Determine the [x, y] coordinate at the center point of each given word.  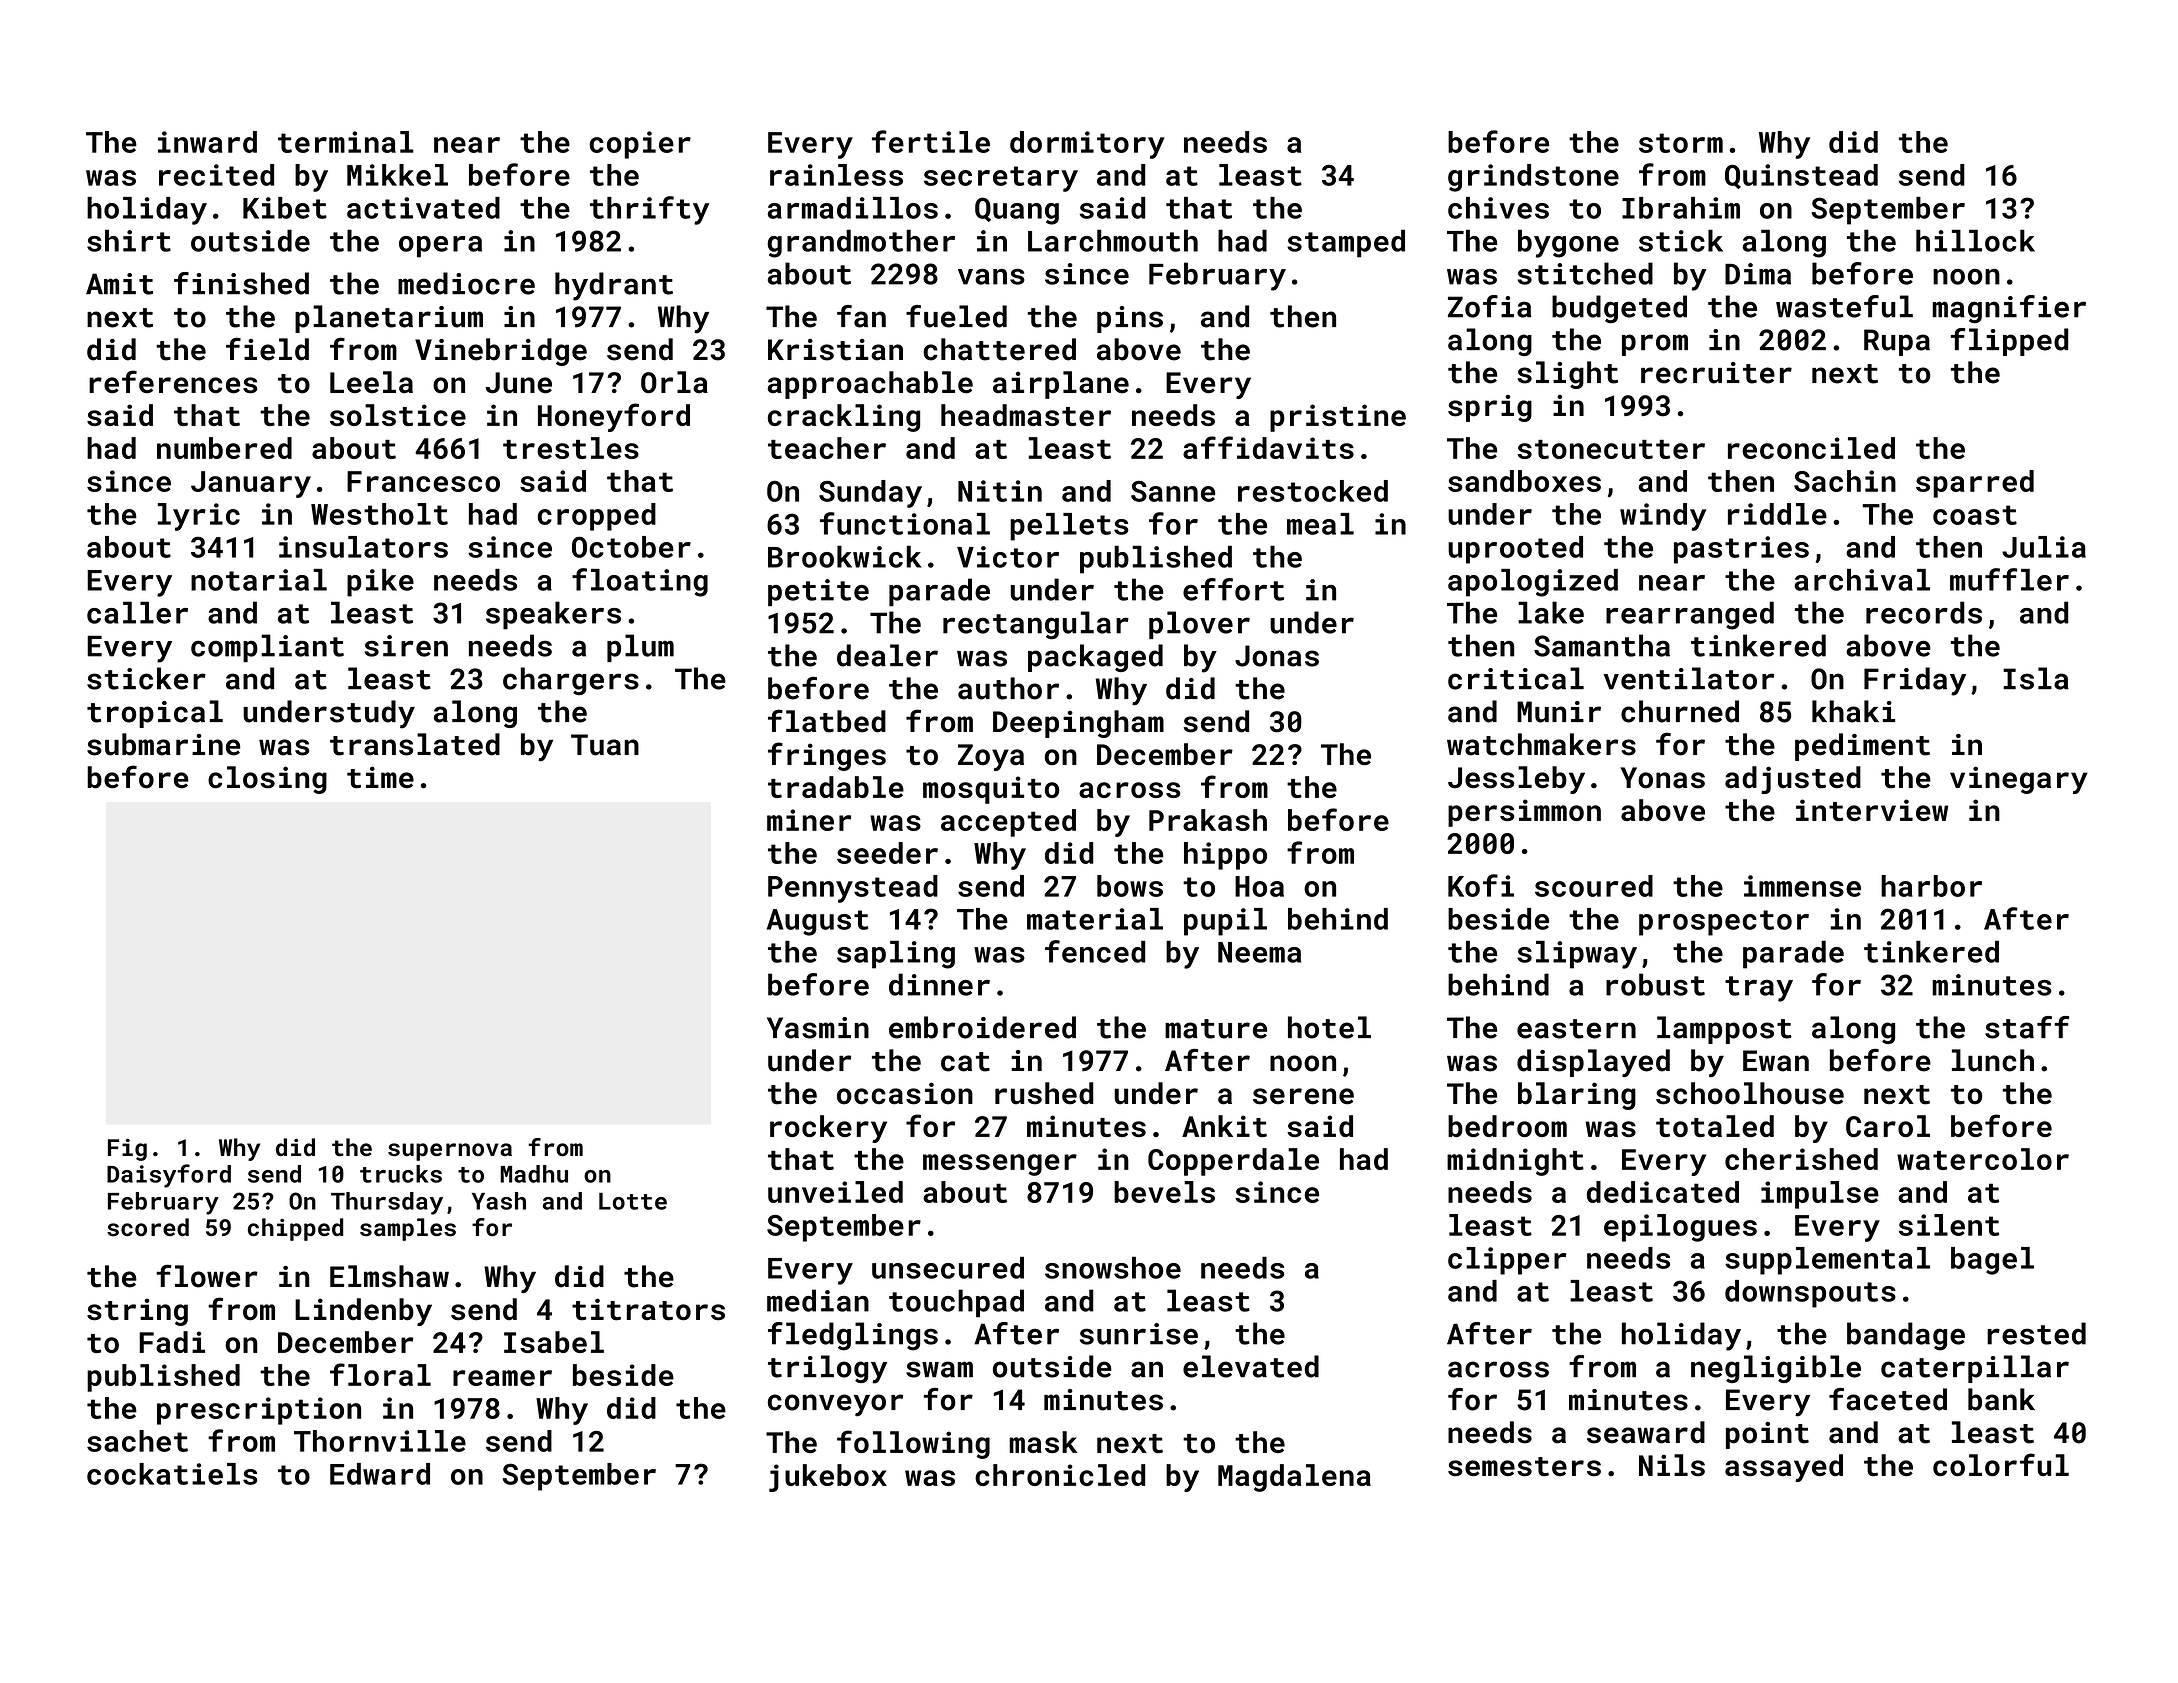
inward [207, 142]
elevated [1251, 1366]
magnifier [2009, 309]
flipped [2010, 342]
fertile [931, 141]
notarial [259, 580]
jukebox [828, 1478]
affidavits [1268, 447]
